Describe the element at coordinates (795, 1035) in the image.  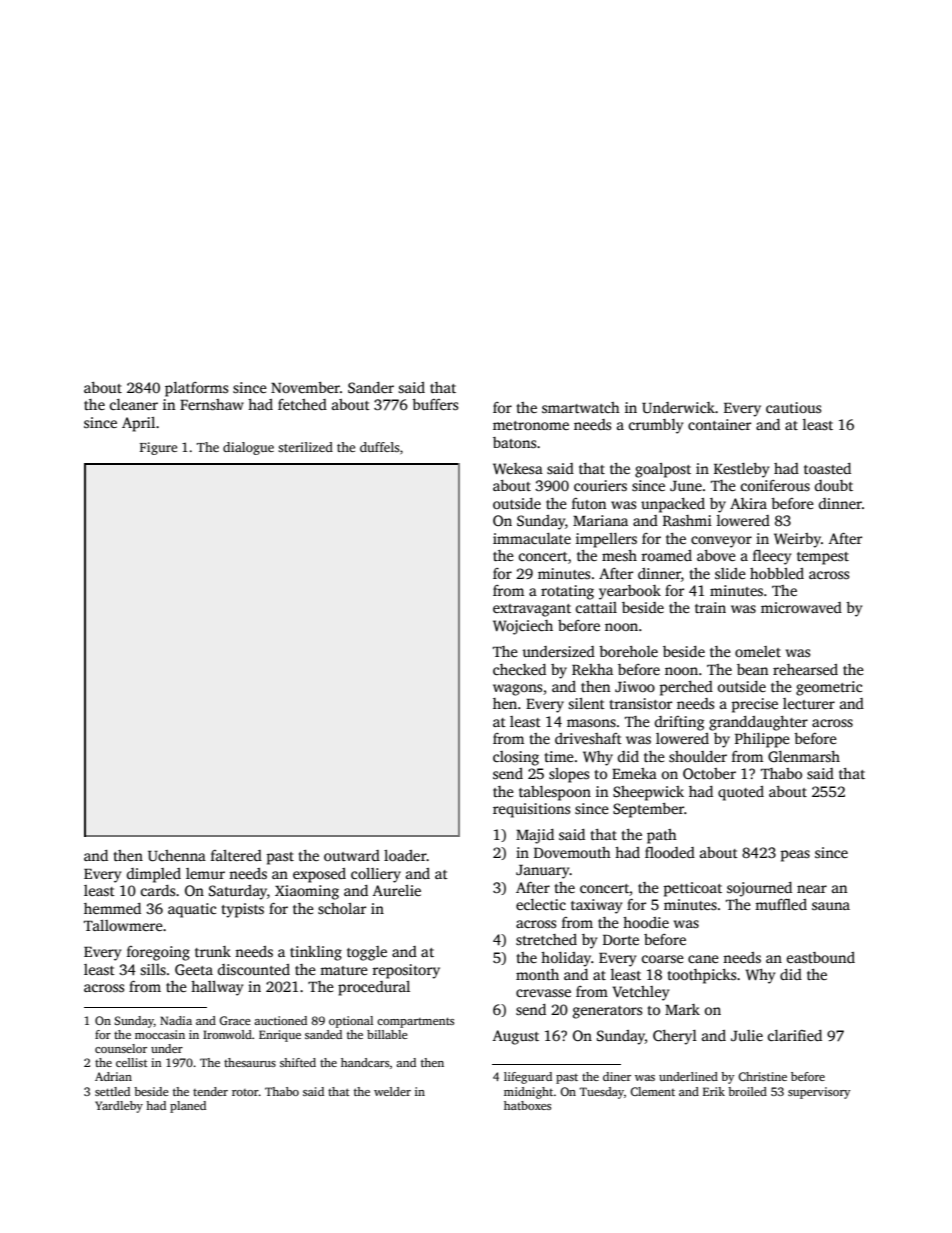
I see `clarified` at that location.
